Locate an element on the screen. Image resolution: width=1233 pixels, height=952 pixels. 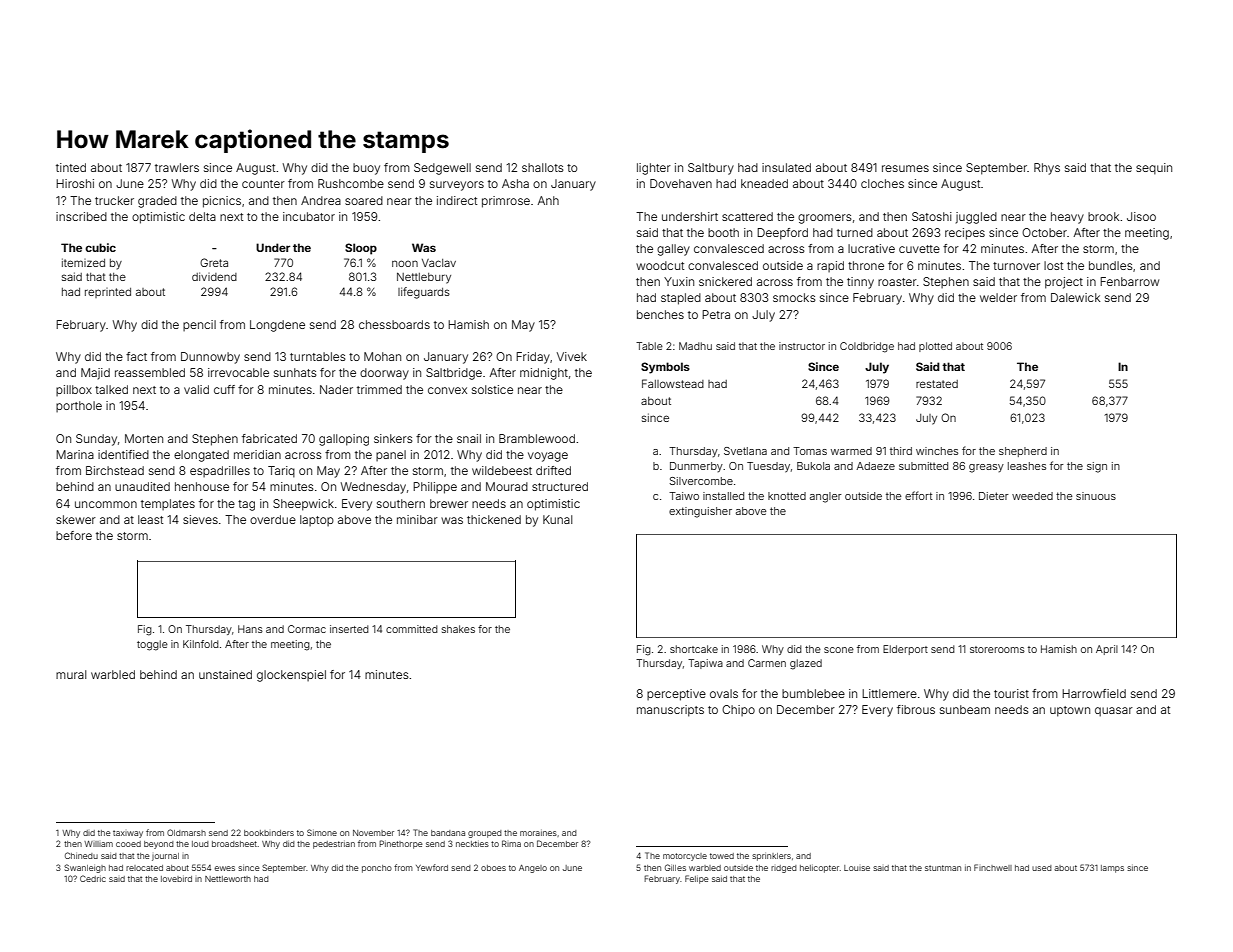
trucker is located at coordinates (114, 200).
